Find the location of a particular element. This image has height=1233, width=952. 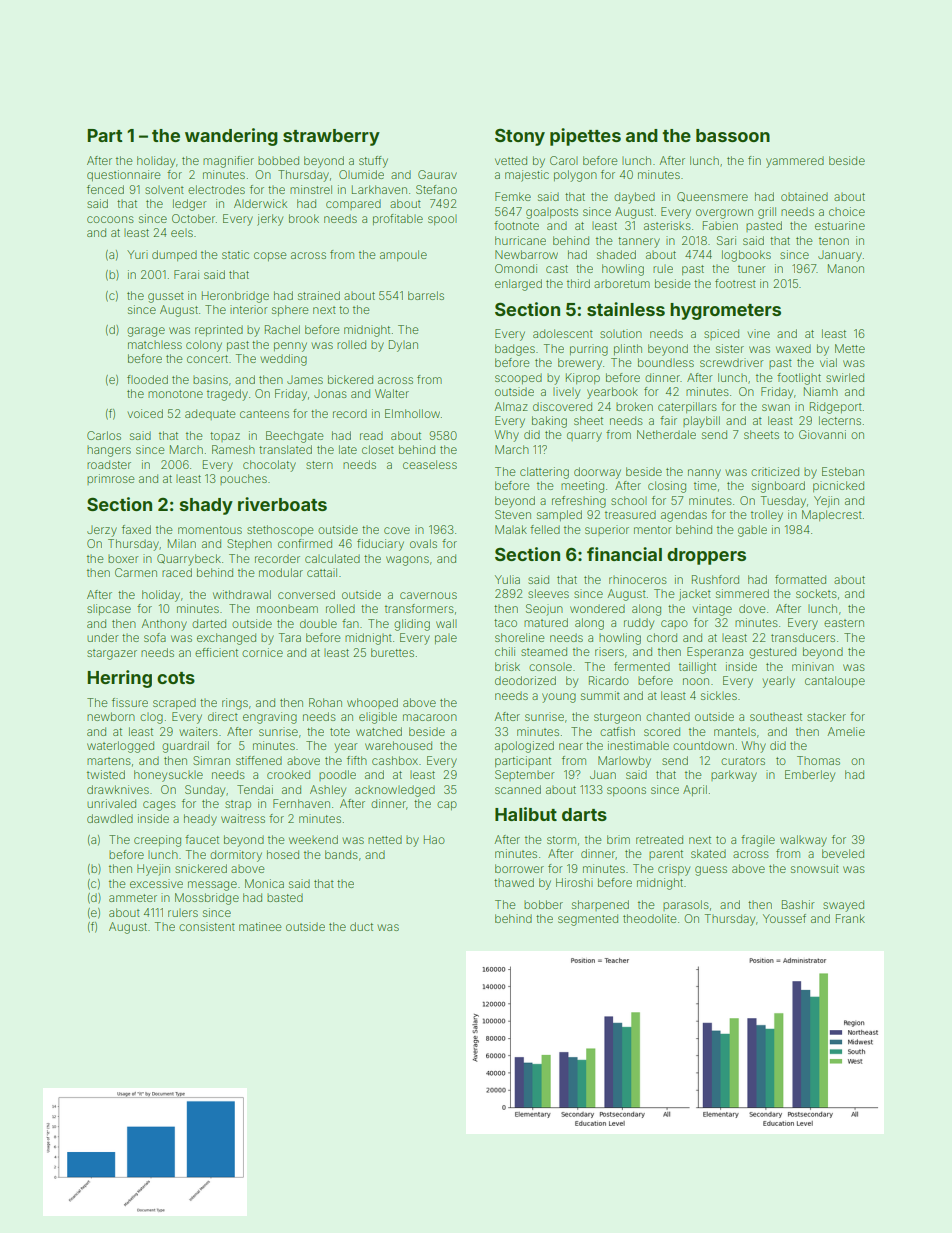

wandering is located at coordinates (231, 137).
